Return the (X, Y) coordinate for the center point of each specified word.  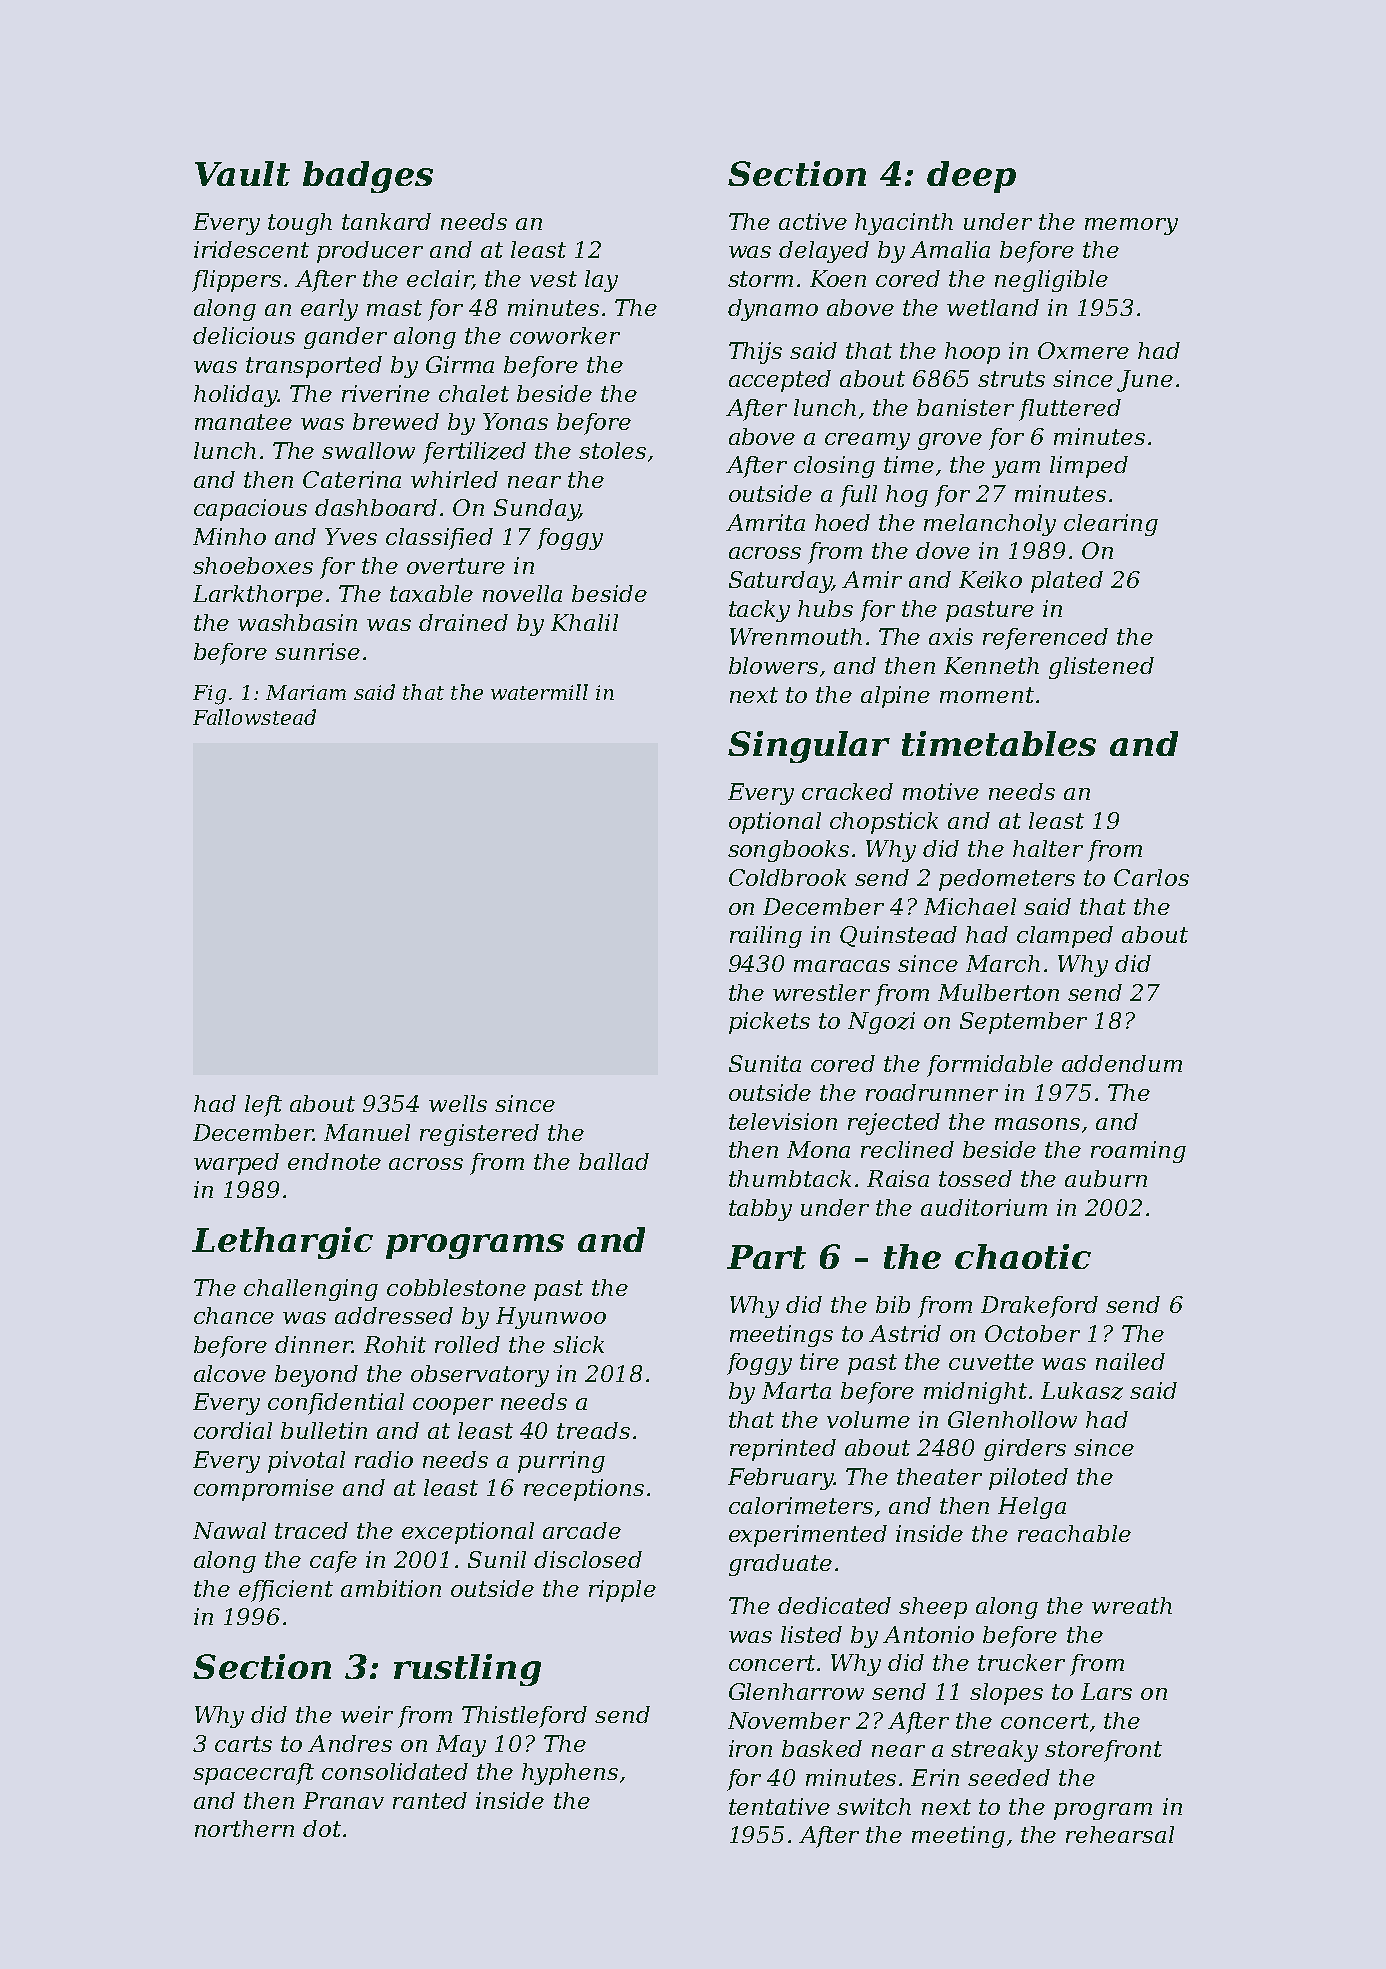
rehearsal (1120, 1834)
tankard (386, 221)
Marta (796, 1390)
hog (907, 496)
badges (368, 177)
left (263, 1106)
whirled (454, 479)
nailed (1130, 1361)
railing (766, 937)
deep (971, 177)
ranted (430, 1800)
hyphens (570, 1774)
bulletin (324, 1430)
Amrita (765, 522)
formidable (990, 1066)
